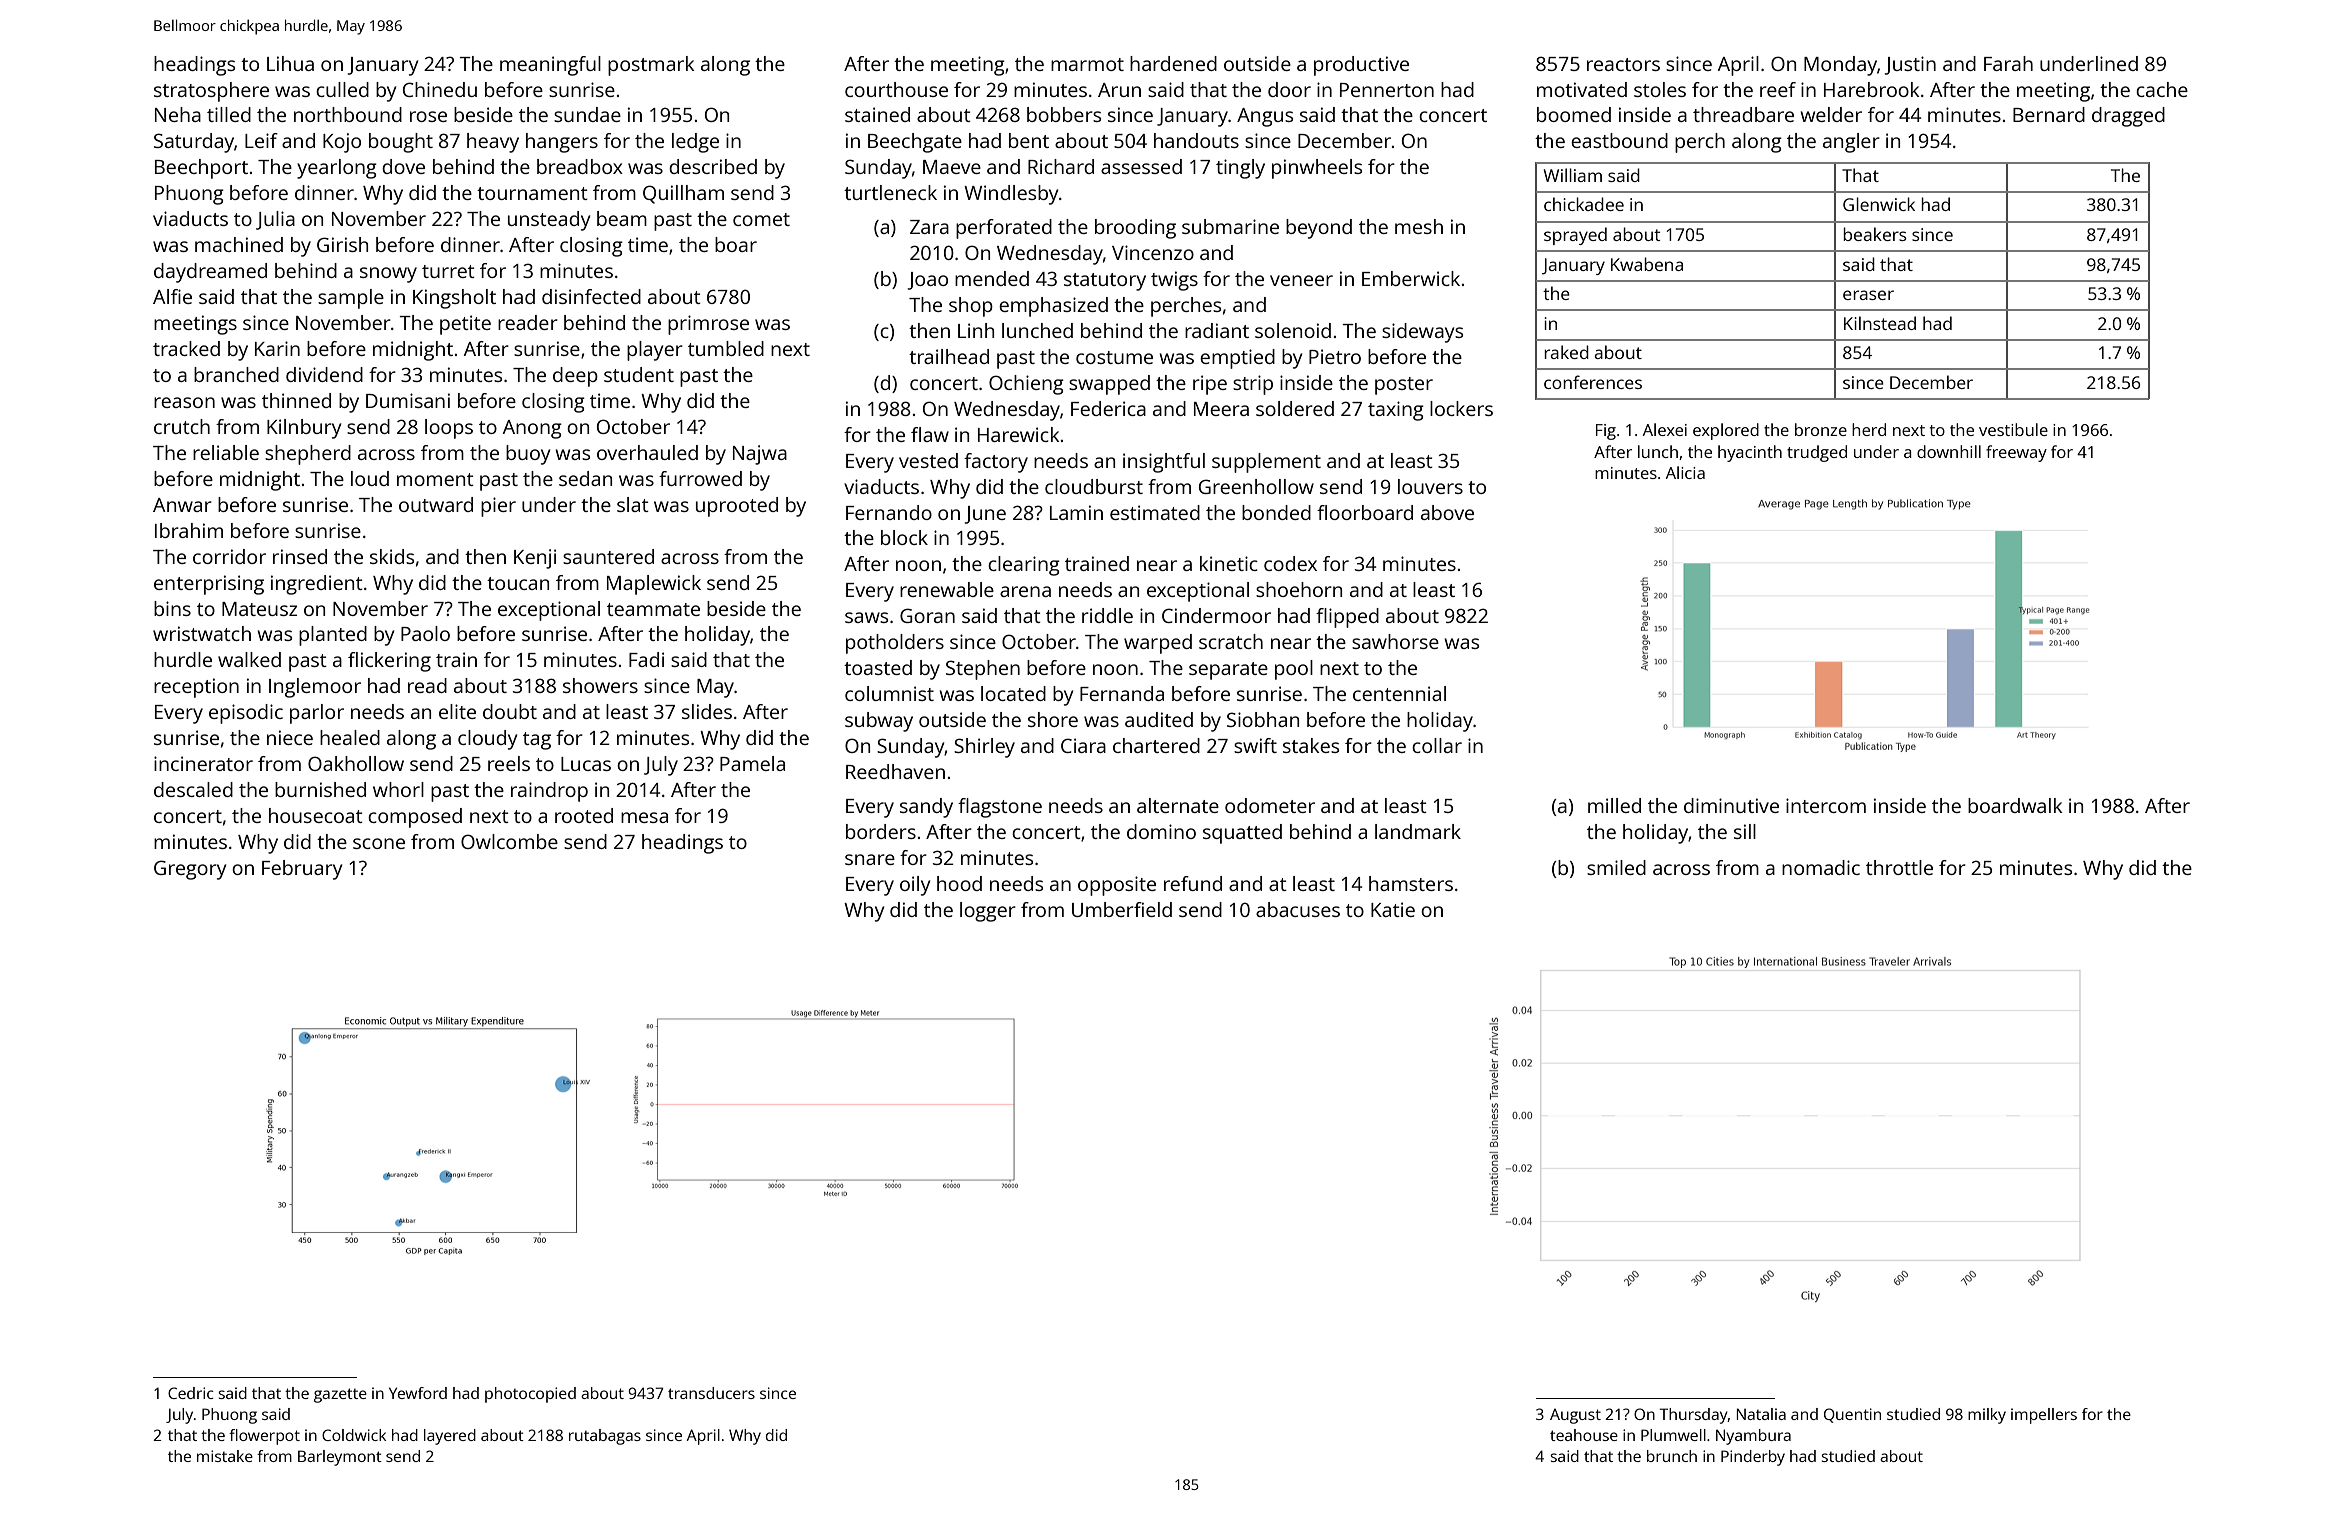 This screenshot has width=2348, height=1519. I want to click on impellers, so click(2044, 1416).
